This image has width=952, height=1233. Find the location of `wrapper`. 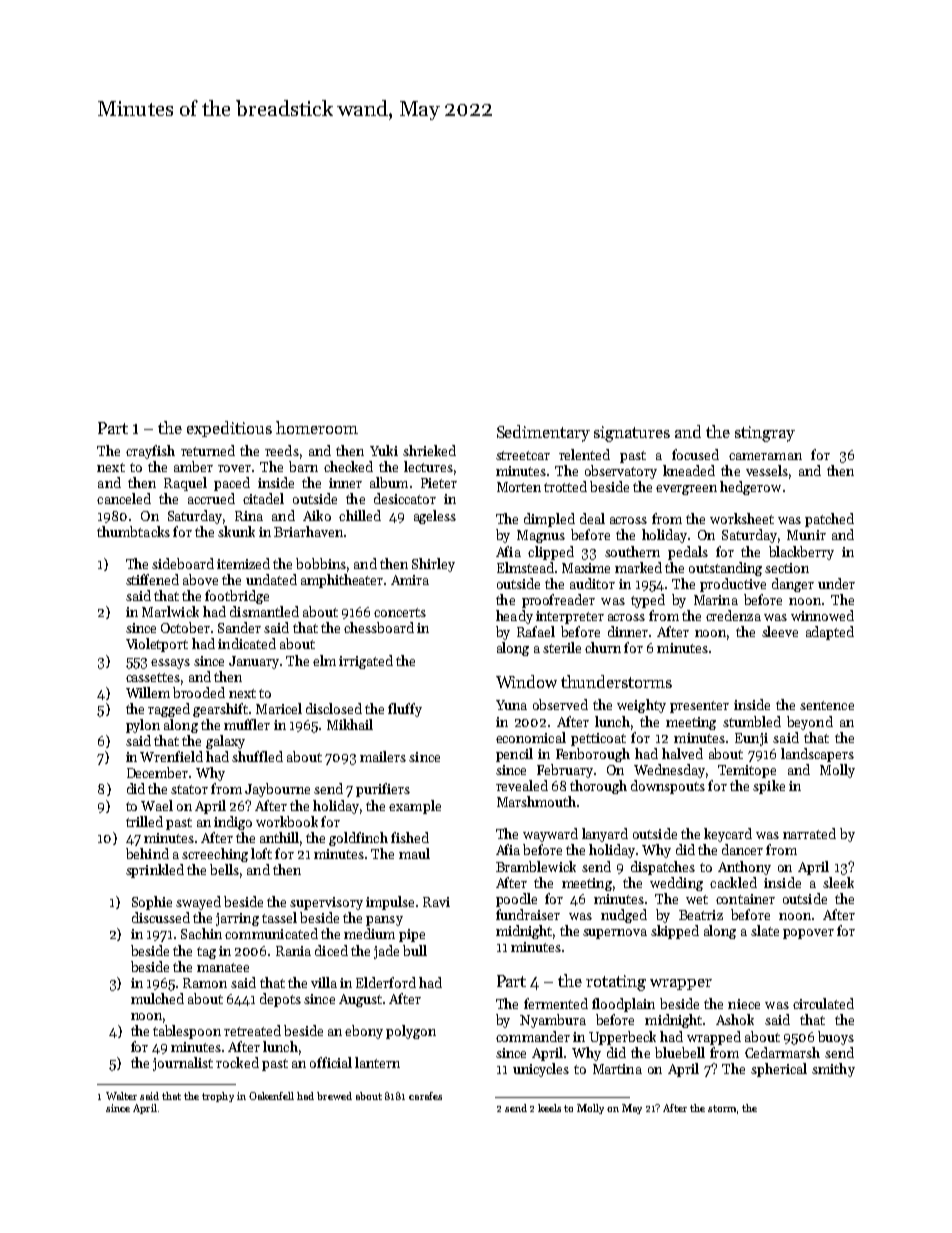

wrapper is located at coordinates (681, 984).
